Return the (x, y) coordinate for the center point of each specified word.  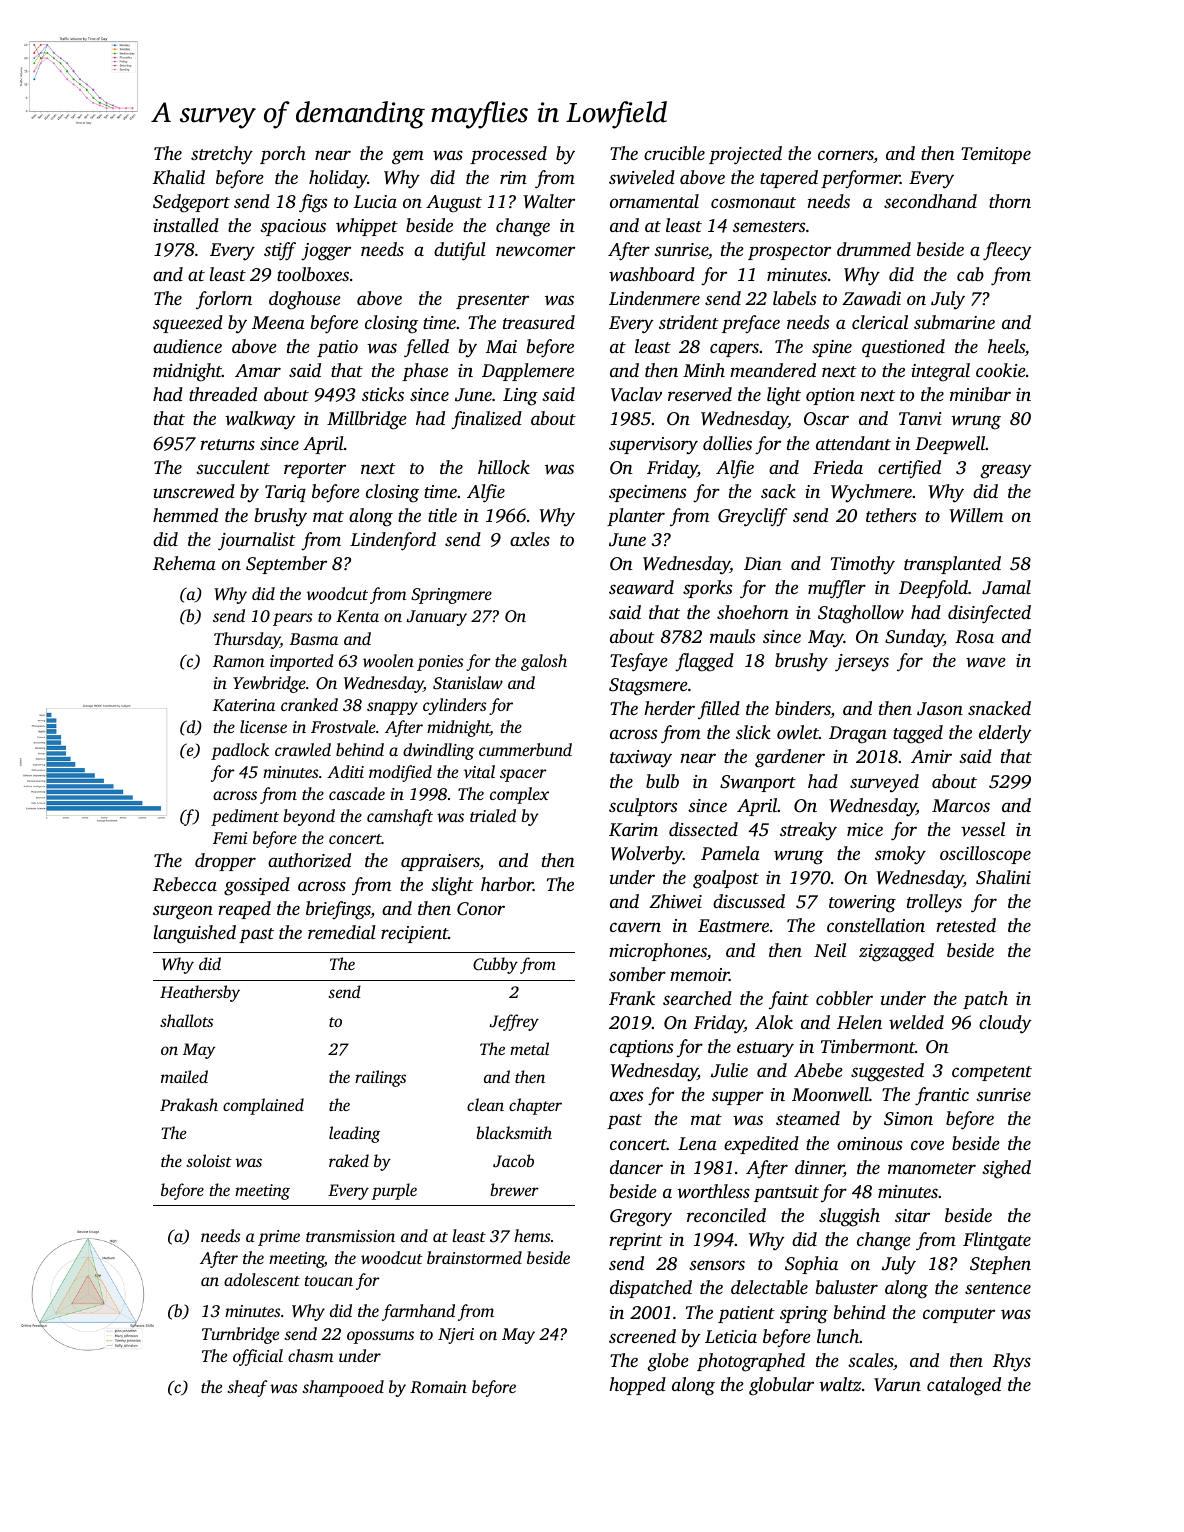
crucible (674, 153)
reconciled (726, 1215)
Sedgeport (191, 203)
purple (394, 1191)
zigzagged (896, 952)
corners (846, 156)
